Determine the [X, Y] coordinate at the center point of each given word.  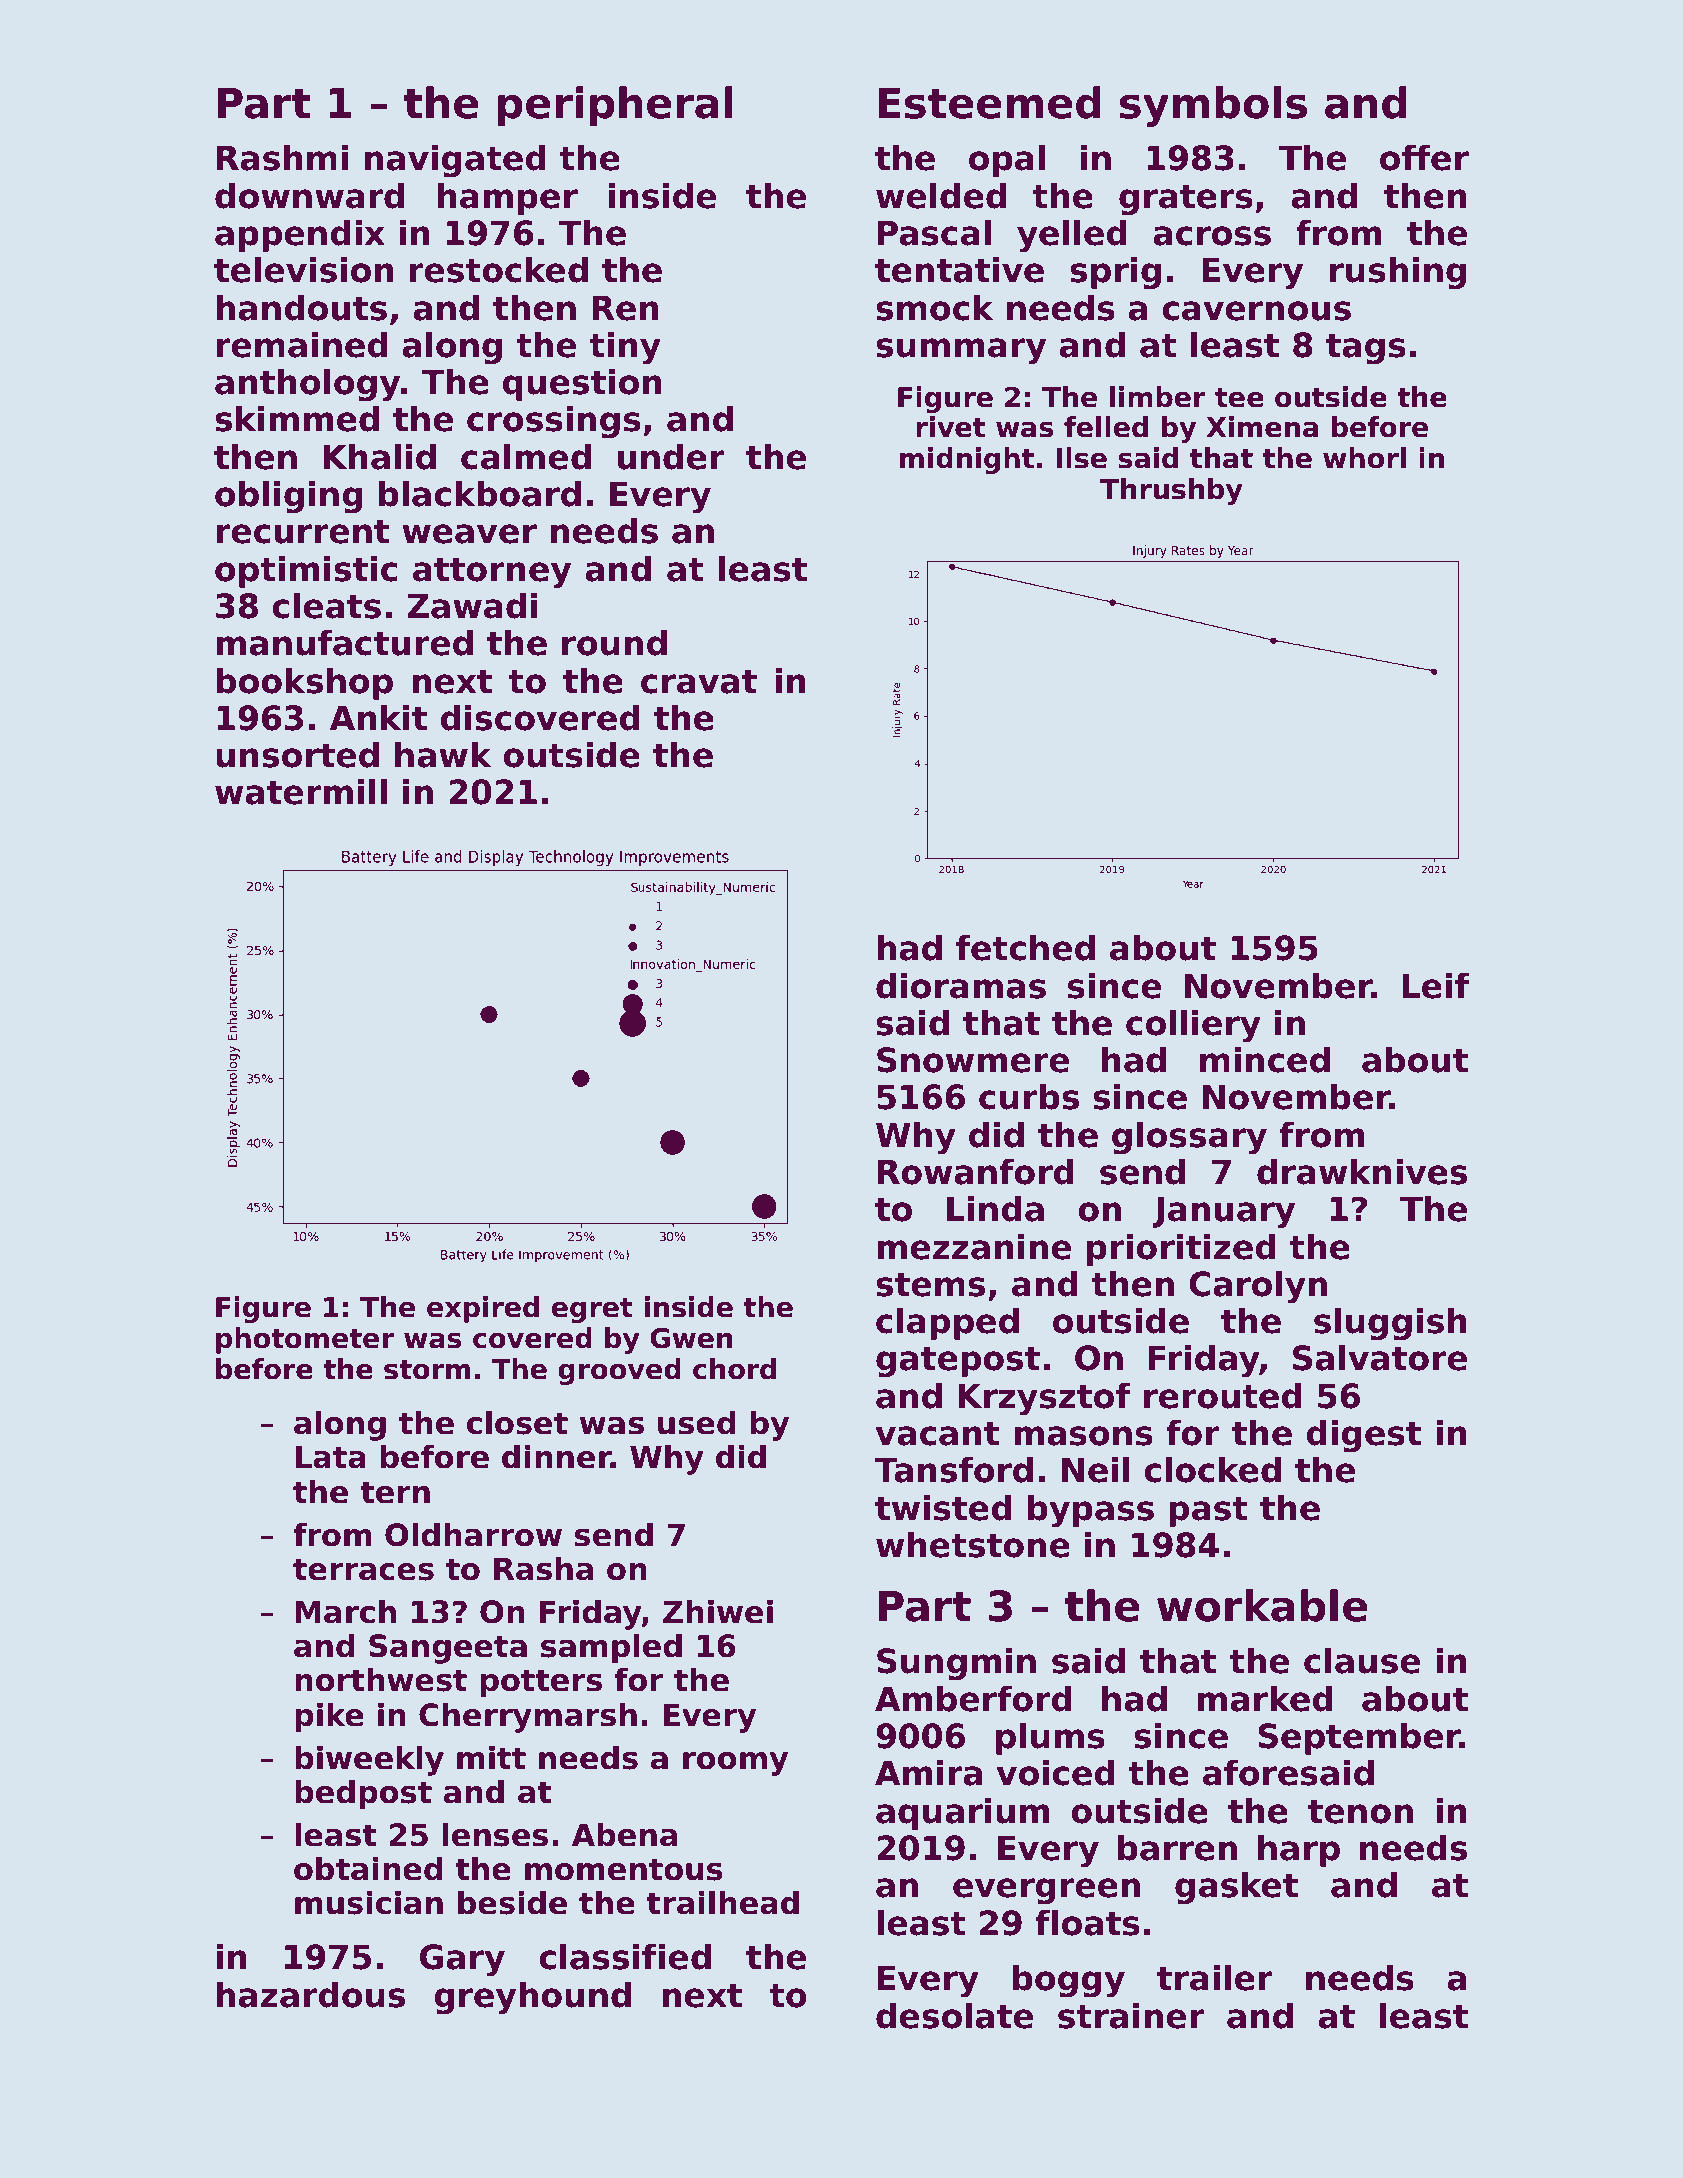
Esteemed [989, 102]
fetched [1025, 947]
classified [625, 1956]
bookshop [304, 683]
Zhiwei [718, 1611]
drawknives [1362, 1171]
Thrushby [1171, 491]
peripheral [615, 106]
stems [930, 1285]
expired [483, 1309]
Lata [330, 1457]
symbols [1213, 106]
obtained [368, 1868]
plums [1050, 1738]
